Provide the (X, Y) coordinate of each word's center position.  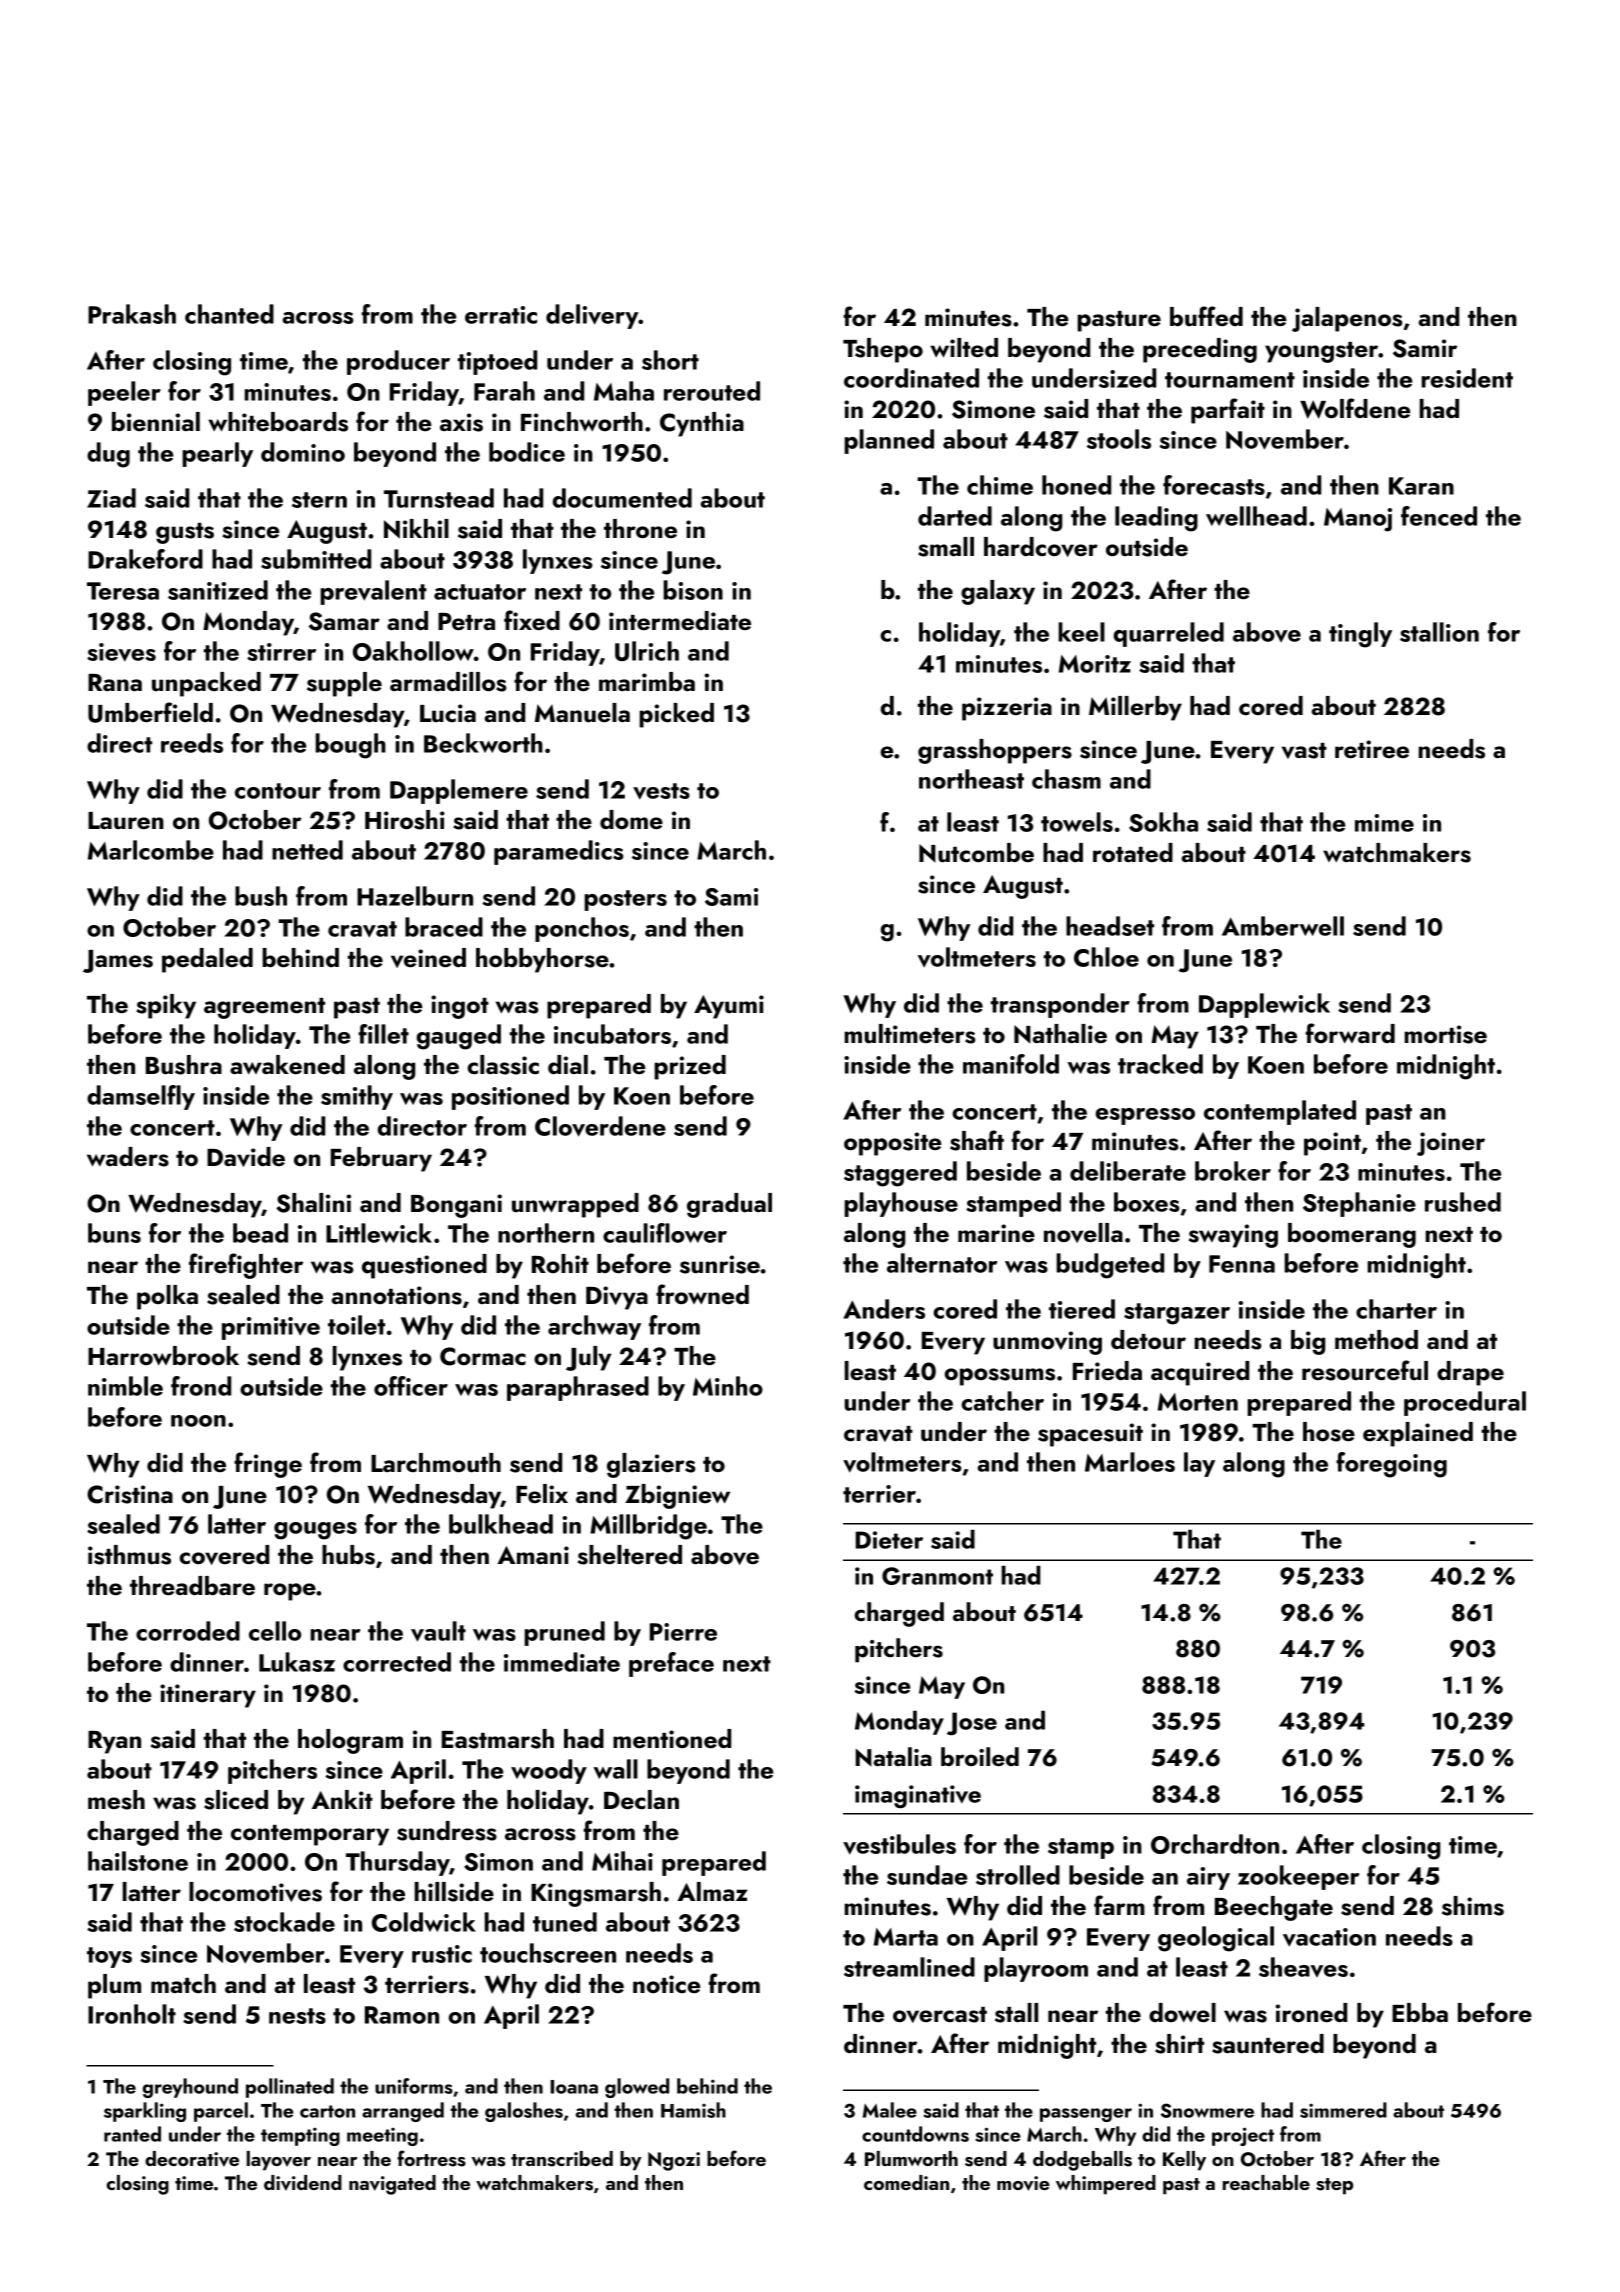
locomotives (255, 1892)
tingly (1360, 635)
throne (640, 528)
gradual (729, 1205)
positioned (510, 1097)
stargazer (1177, 1314)
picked (676, 715)
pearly (217, 454)
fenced (1439, 516)
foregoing (1391, 1465)
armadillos (448, 682)
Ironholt (132, 2014)
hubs (348, 1555)
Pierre (683, 1632)
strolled (1018, 1875)
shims (1473, 1906)
